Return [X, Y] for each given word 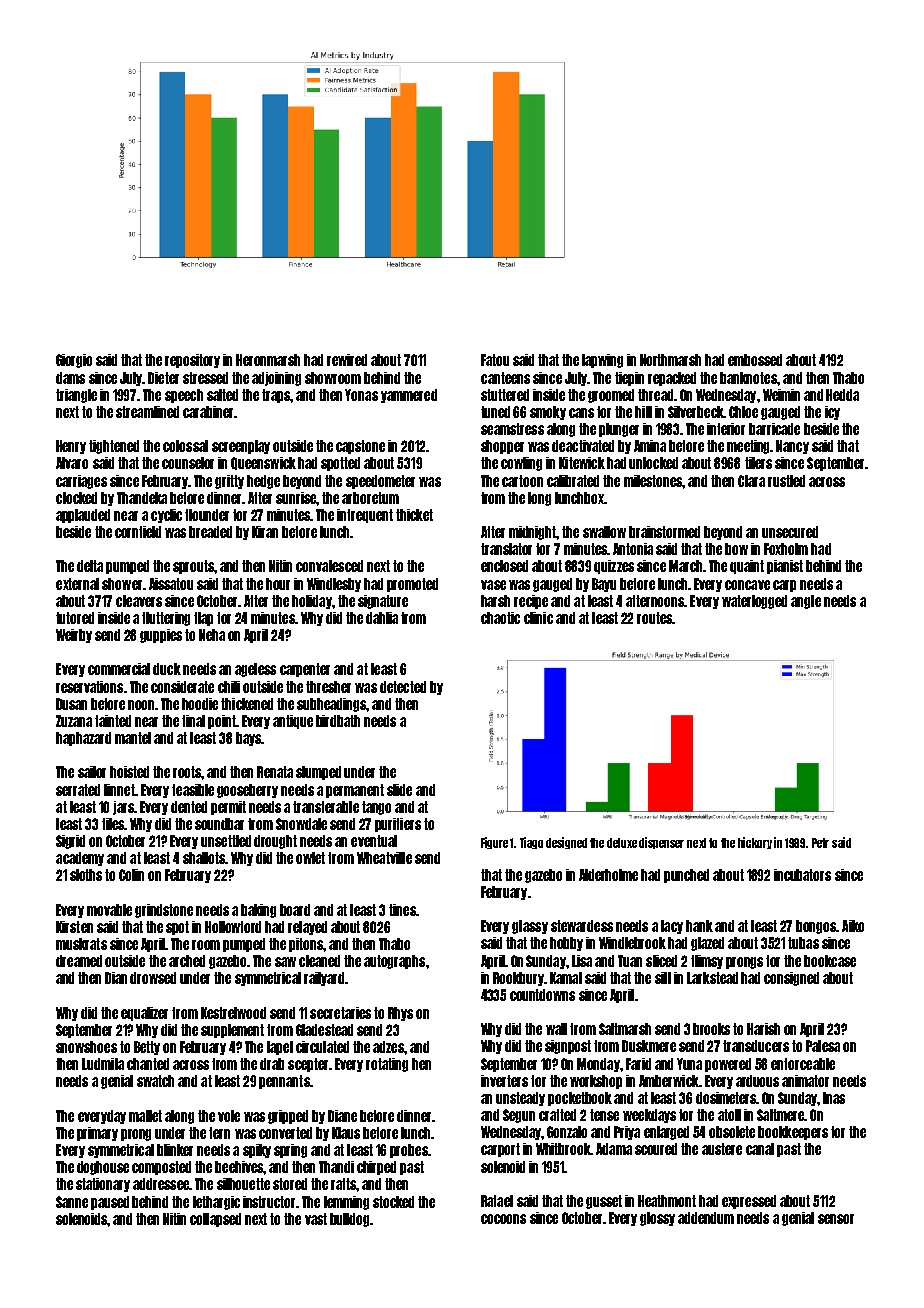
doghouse [103, 1168]
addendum [706, 1218]
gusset [604, 1202]
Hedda [842, 395]
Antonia [633, 549]
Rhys [400, 1014]
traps [276, 396]
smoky [548, 413]
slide [399, 790]
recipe [531, 602]
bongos [816, 927]
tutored [75, 618]
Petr [820, 843]
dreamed [79, 961]
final [193, 721]
